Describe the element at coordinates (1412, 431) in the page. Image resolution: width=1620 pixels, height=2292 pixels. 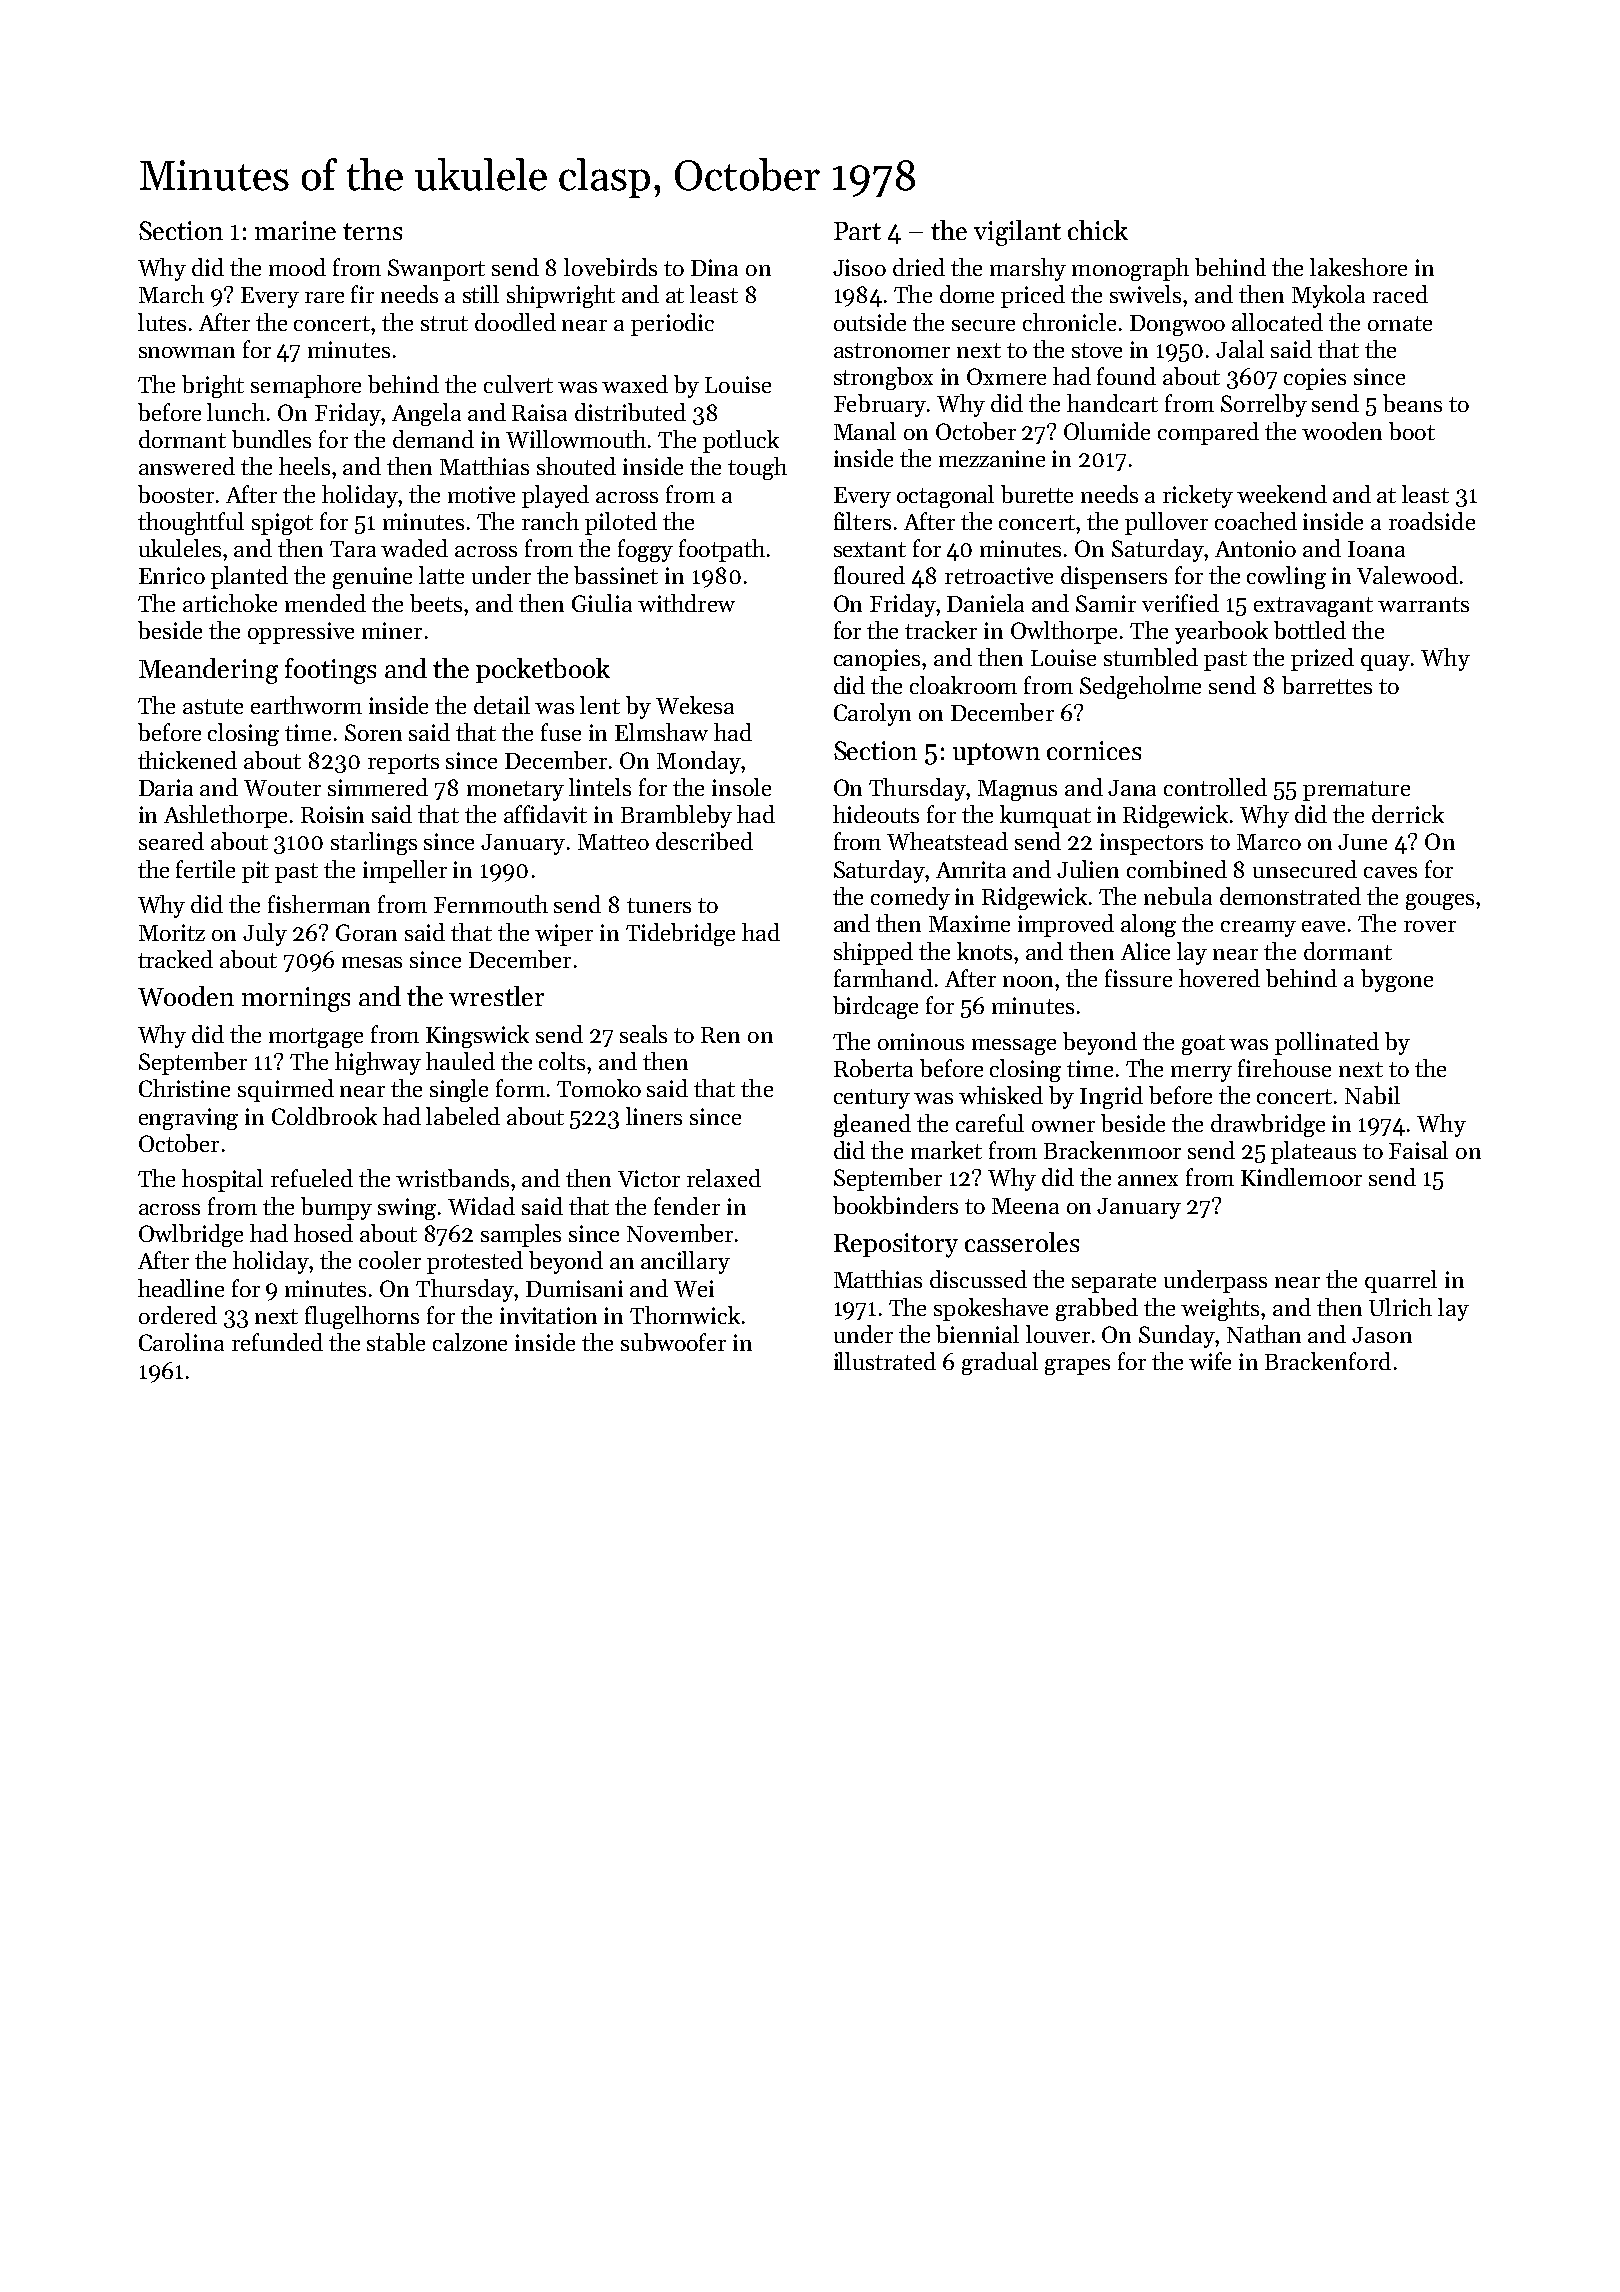
I see `boot` at that location.
